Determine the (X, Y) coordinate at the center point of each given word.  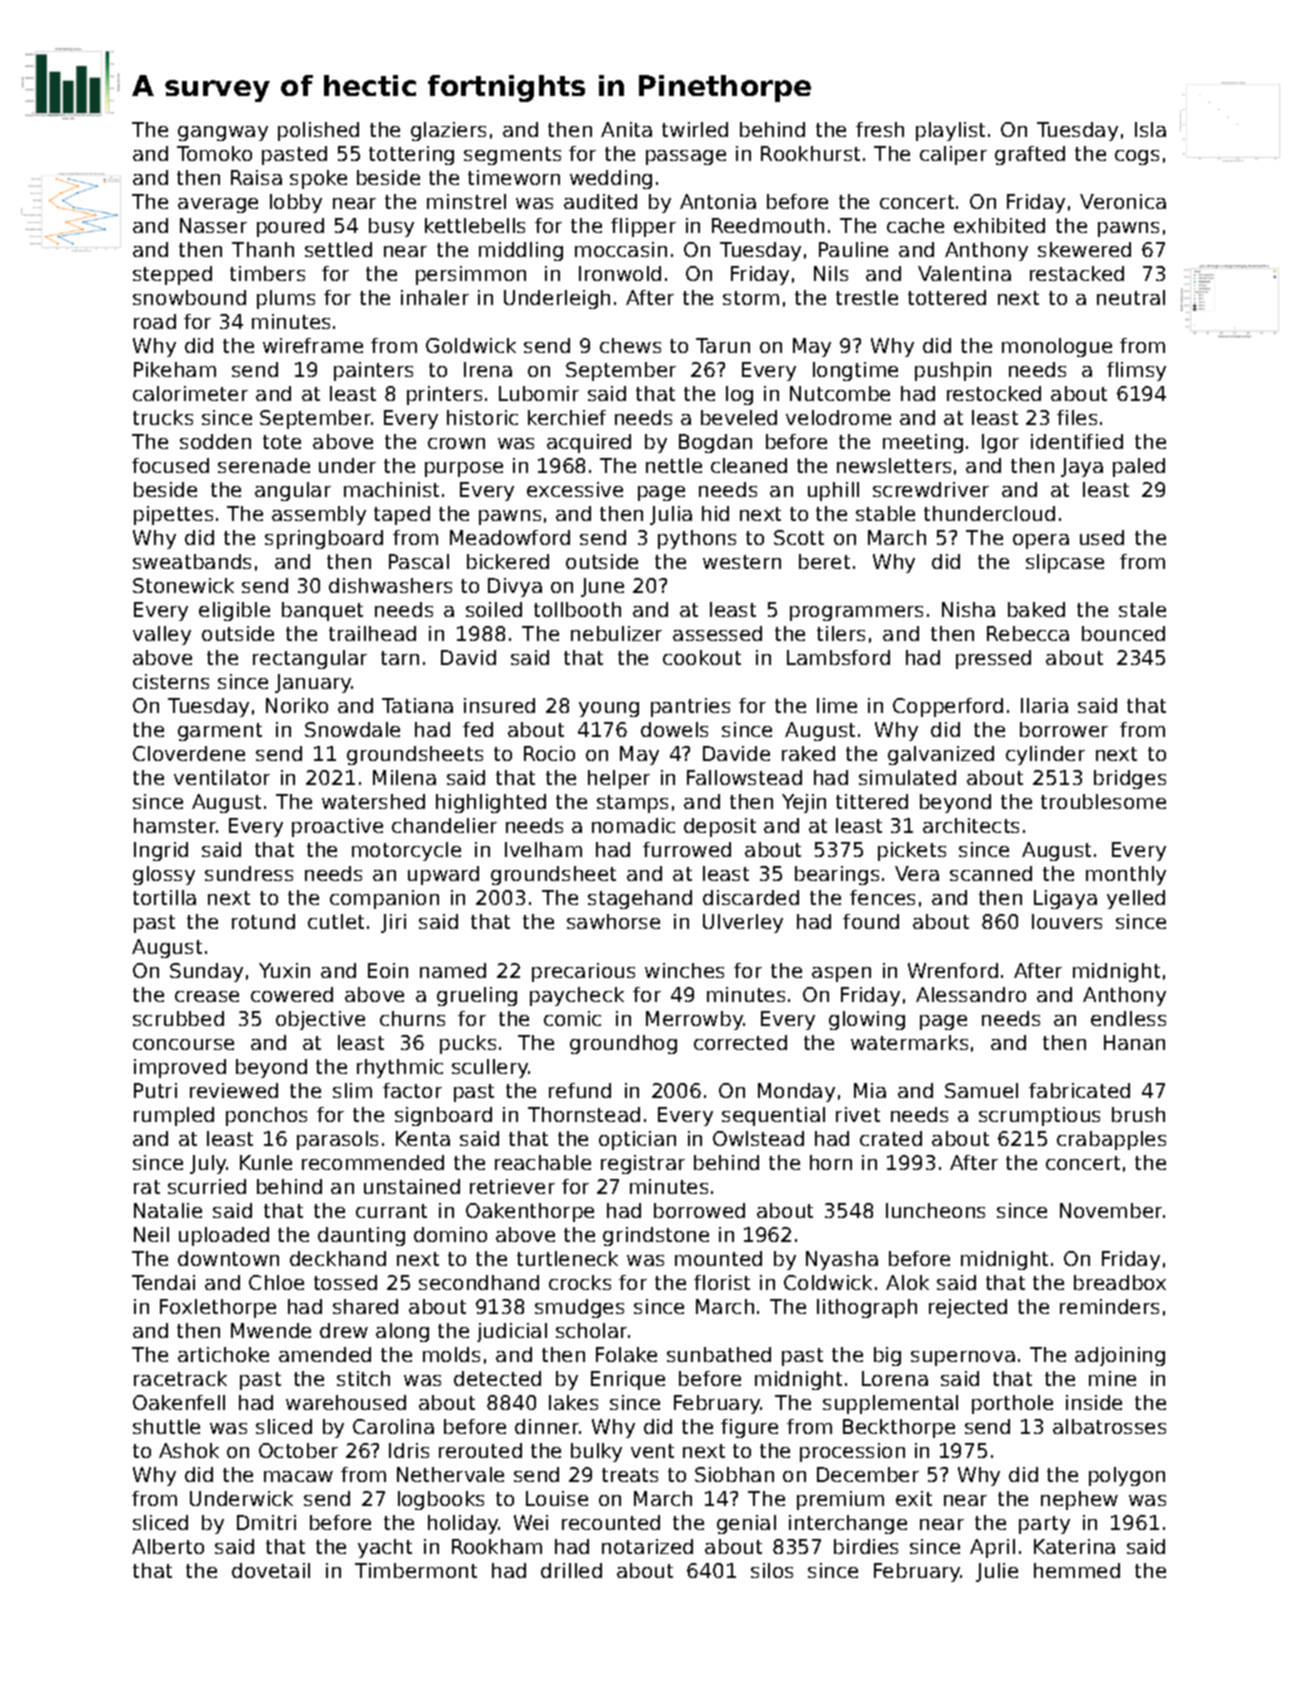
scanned (991, 873)
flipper (643, 227)
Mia (870, 1090)
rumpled (174, 1116)
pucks (468, 1044)
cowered (292, 994)
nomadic (633, 825)
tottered (947, 297)
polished (318, 131)
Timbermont (416, 1570)
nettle (674, 465)
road (155, 321)
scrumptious (1039, 1116)
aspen (841, 974)
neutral (1131, 297)
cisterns (171, 681)
